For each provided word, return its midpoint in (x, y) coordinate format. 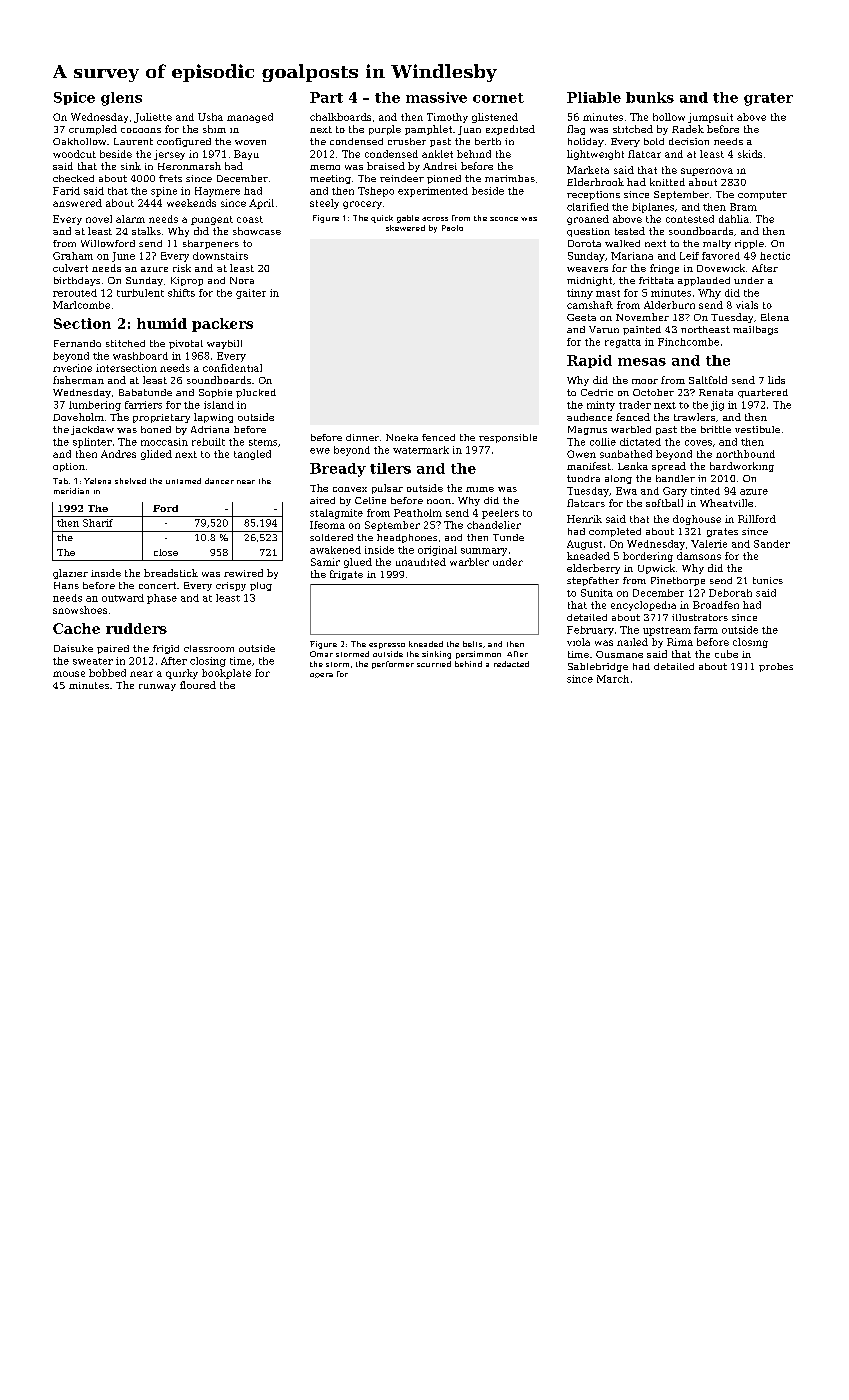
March (613, 679)
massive (436, 97)
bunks (650, 97)
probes (776, 667)
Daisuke (73, 648)
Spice (74, 98)
